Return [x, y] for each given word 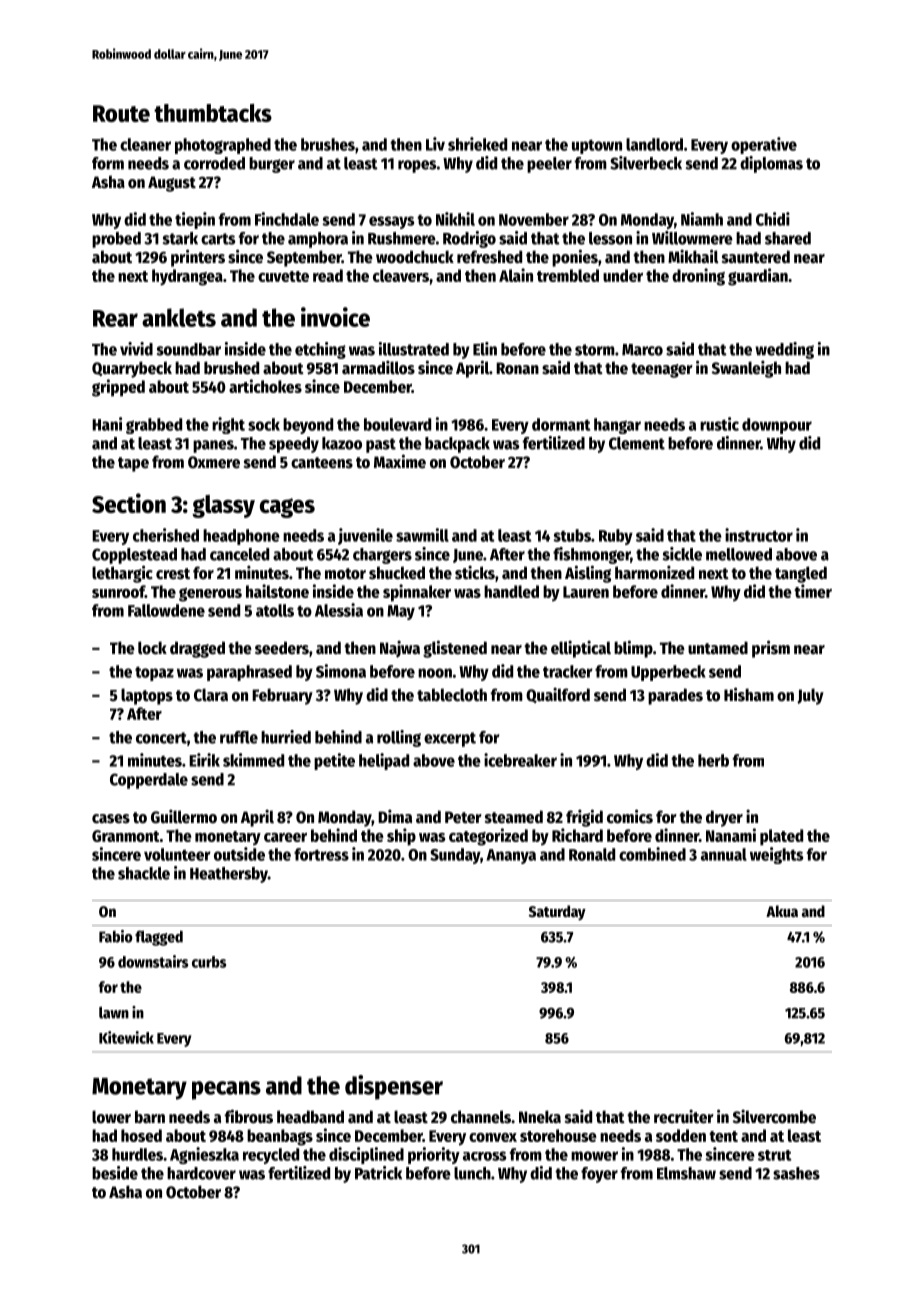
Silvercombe [774, 1116]
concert [161, 738]
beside [115, 1173]
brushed [231, 368]
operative [764, 145]
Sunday [455, 856]
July [810, 696]
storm [595, 350]
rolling [399, 738]
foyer [599, 1175]
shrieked [477, 144]
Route [121, 113]
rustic [719, 424]
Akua [782, 911]
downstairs [153, 961]
